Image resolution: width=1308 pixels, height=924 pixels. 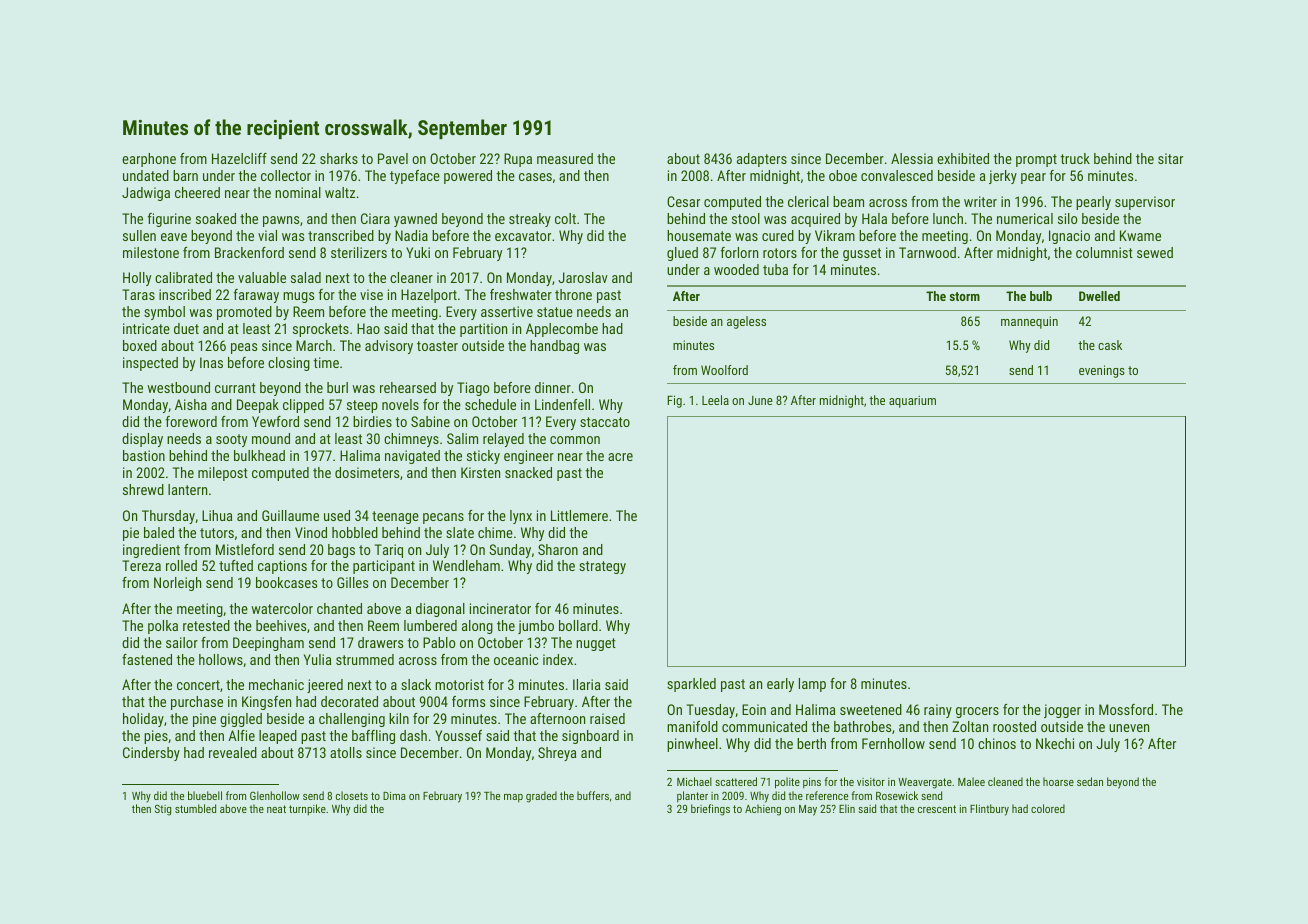 What do you see at coordinates (682, 254) in the screenshot?
I see `glued` at bounding box center [682, 254].
